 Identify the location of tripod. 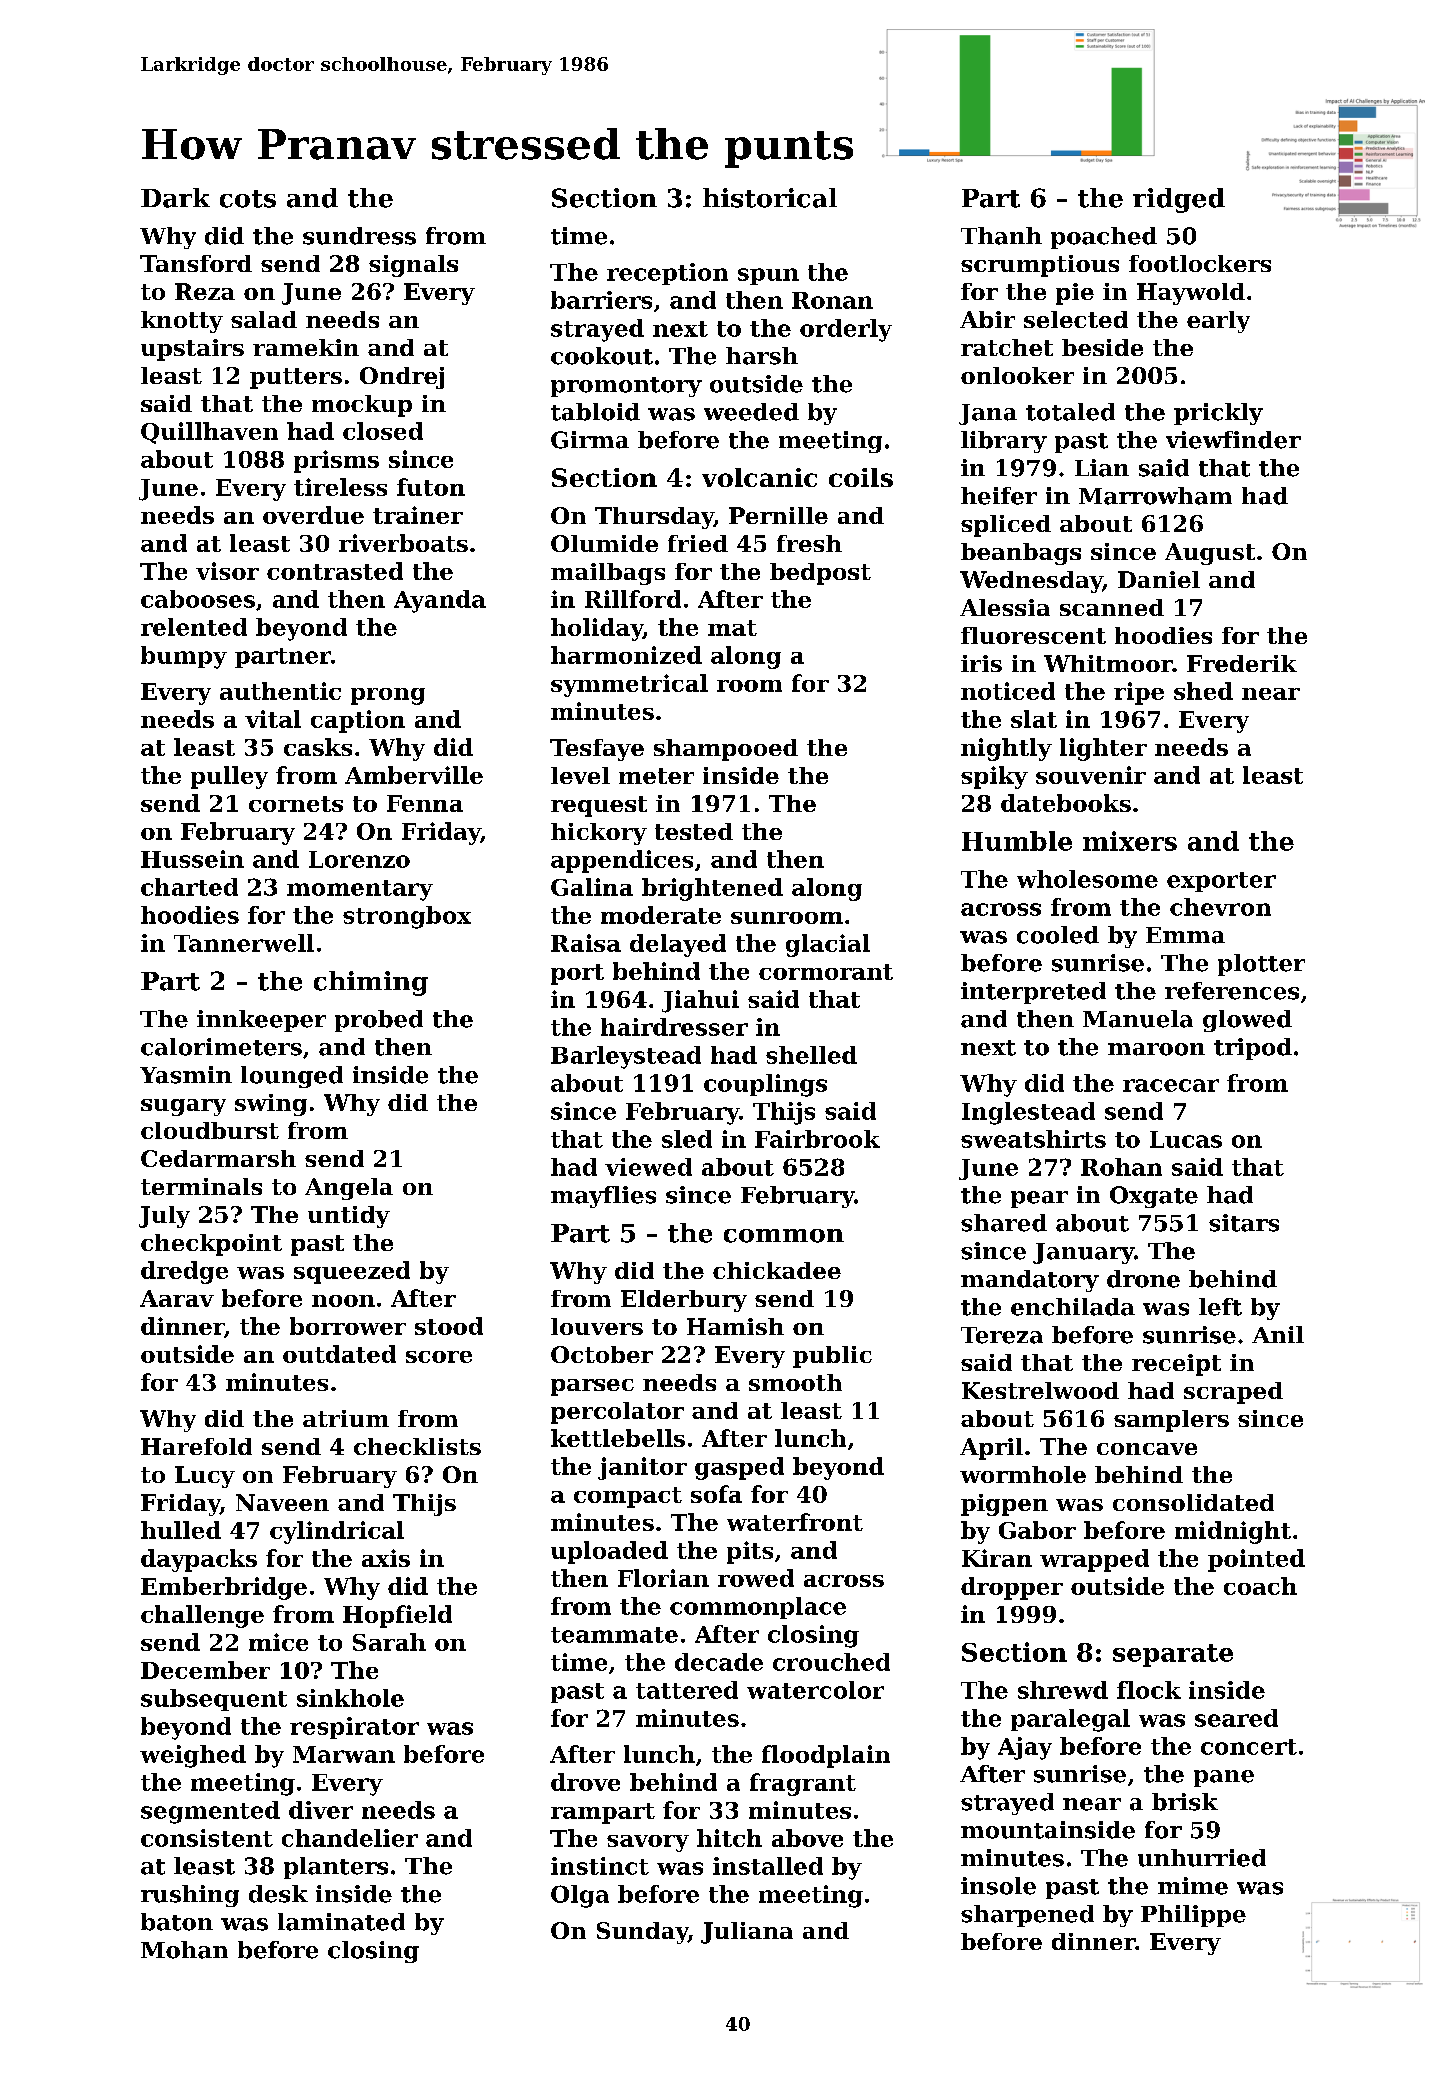
(1253, 1049).
